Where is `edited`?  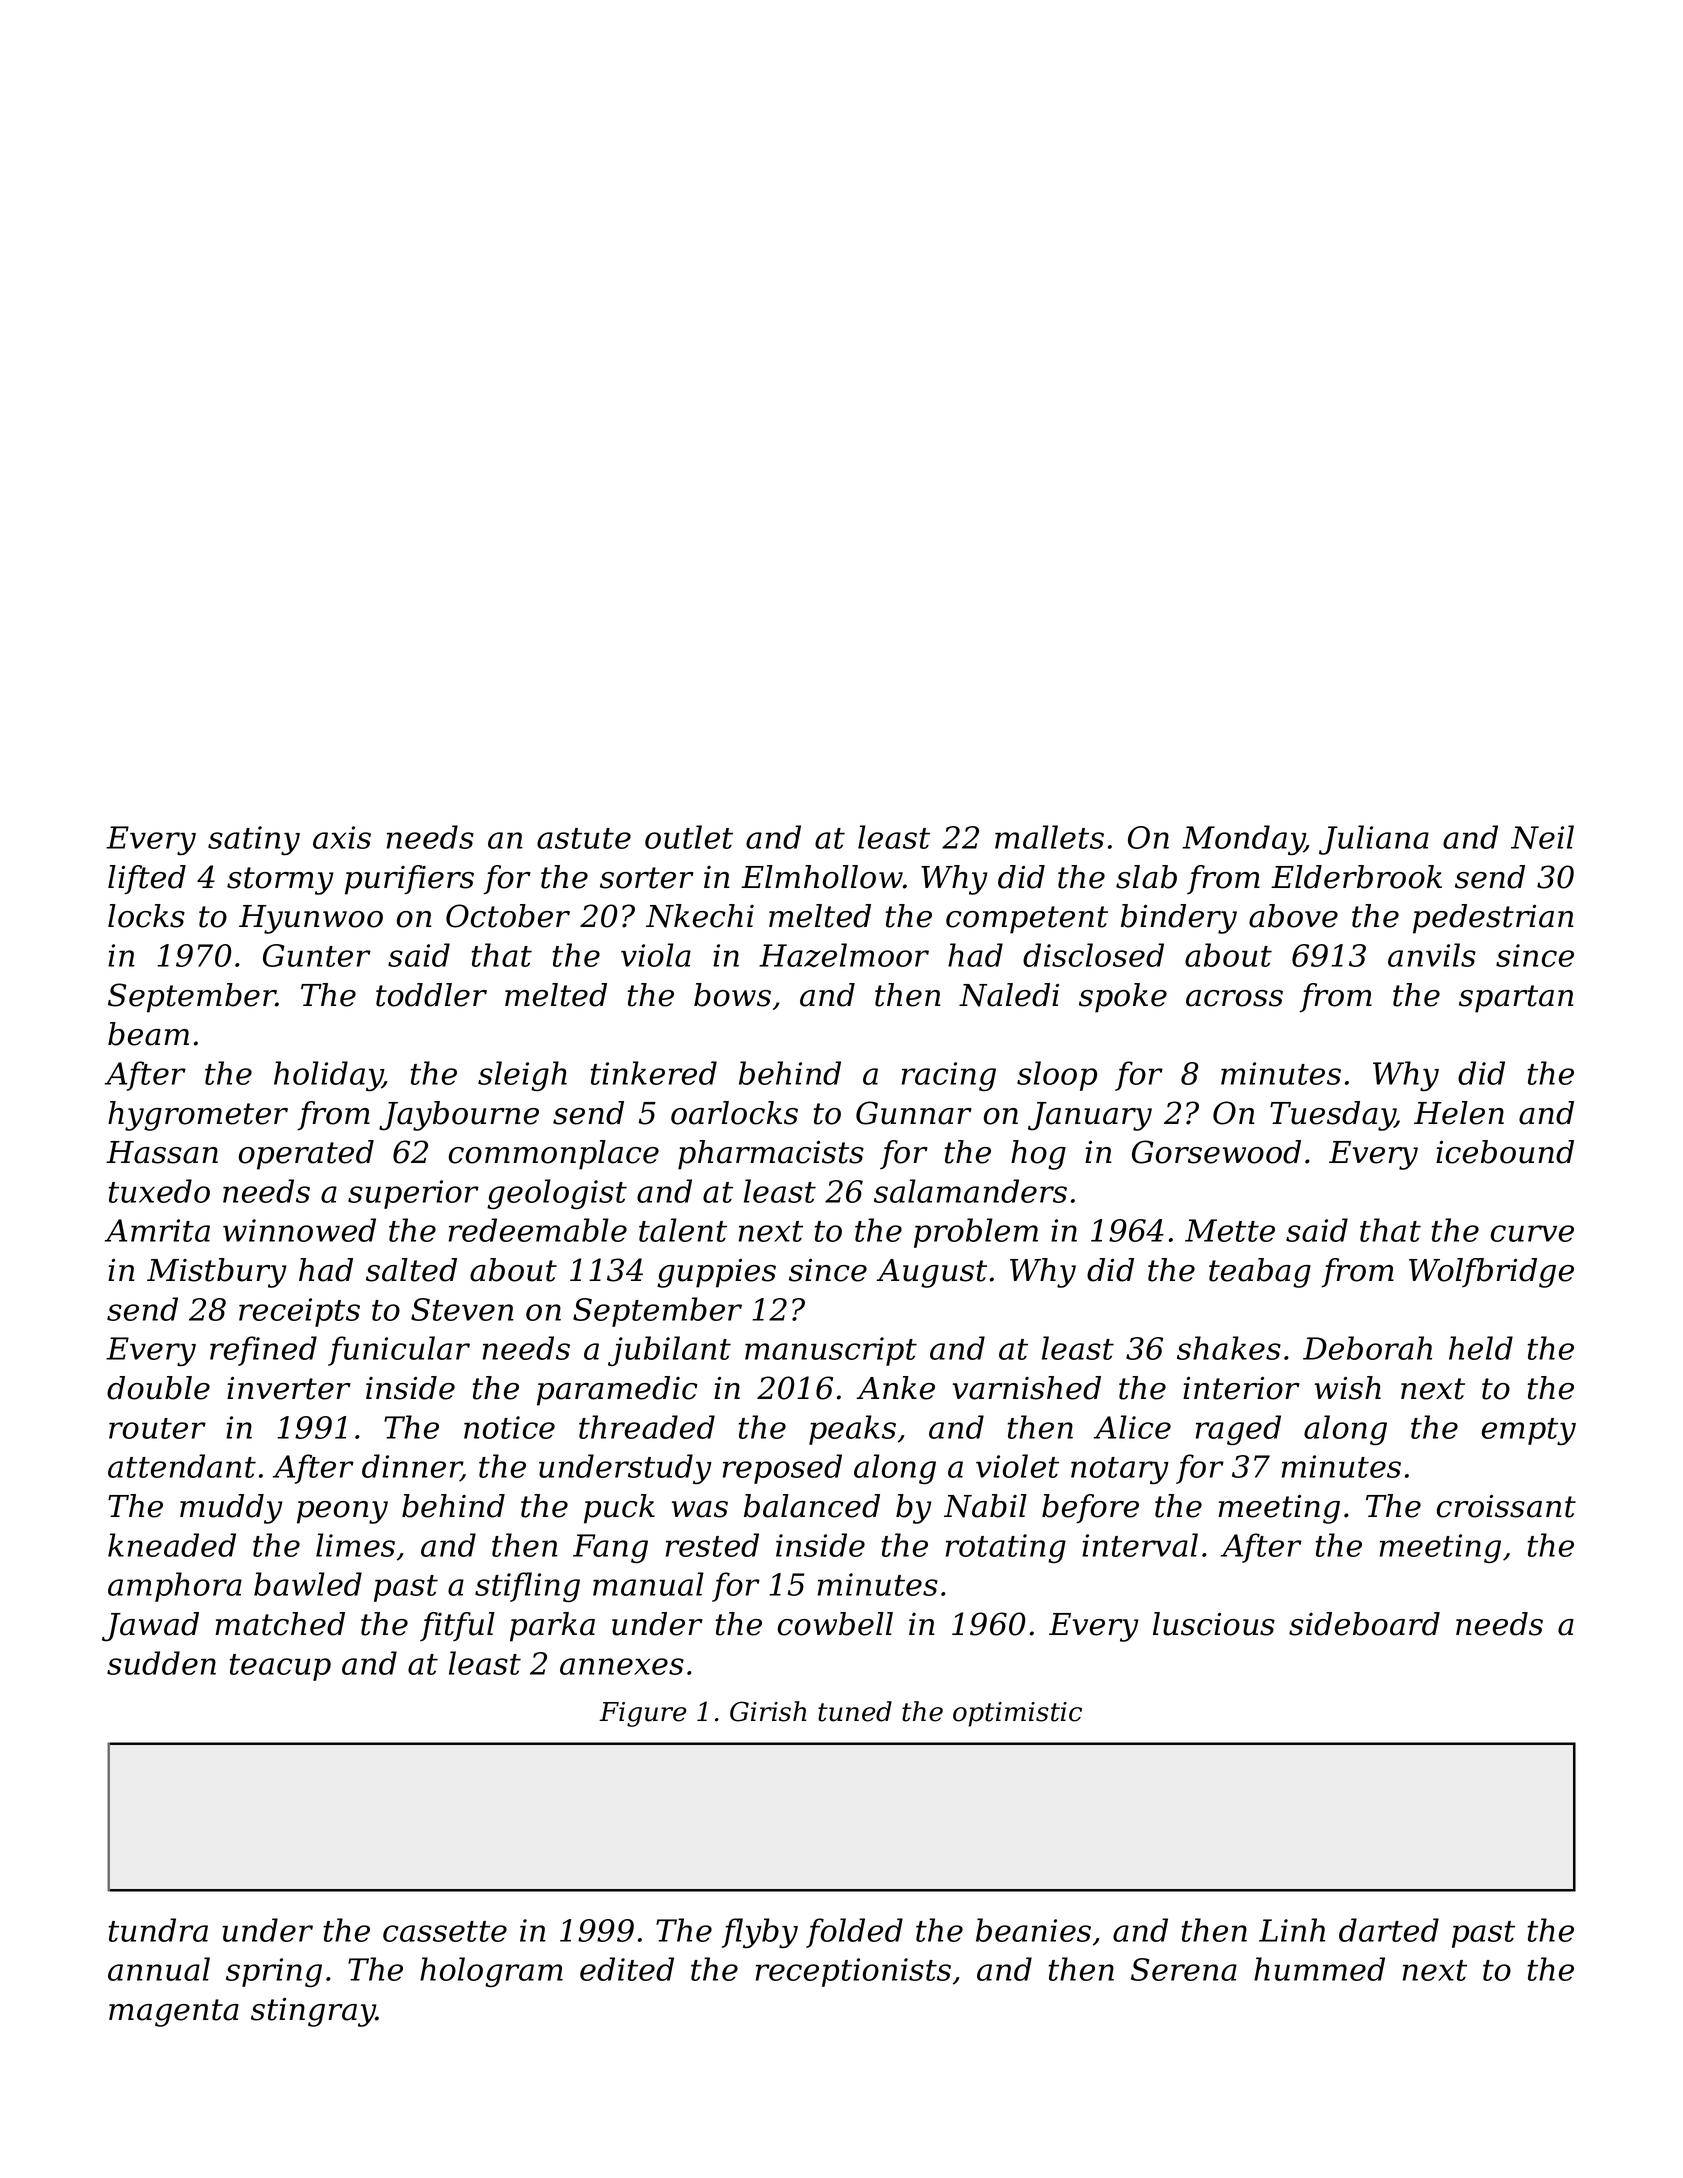 edited is located at coordinates (627, 1969).
